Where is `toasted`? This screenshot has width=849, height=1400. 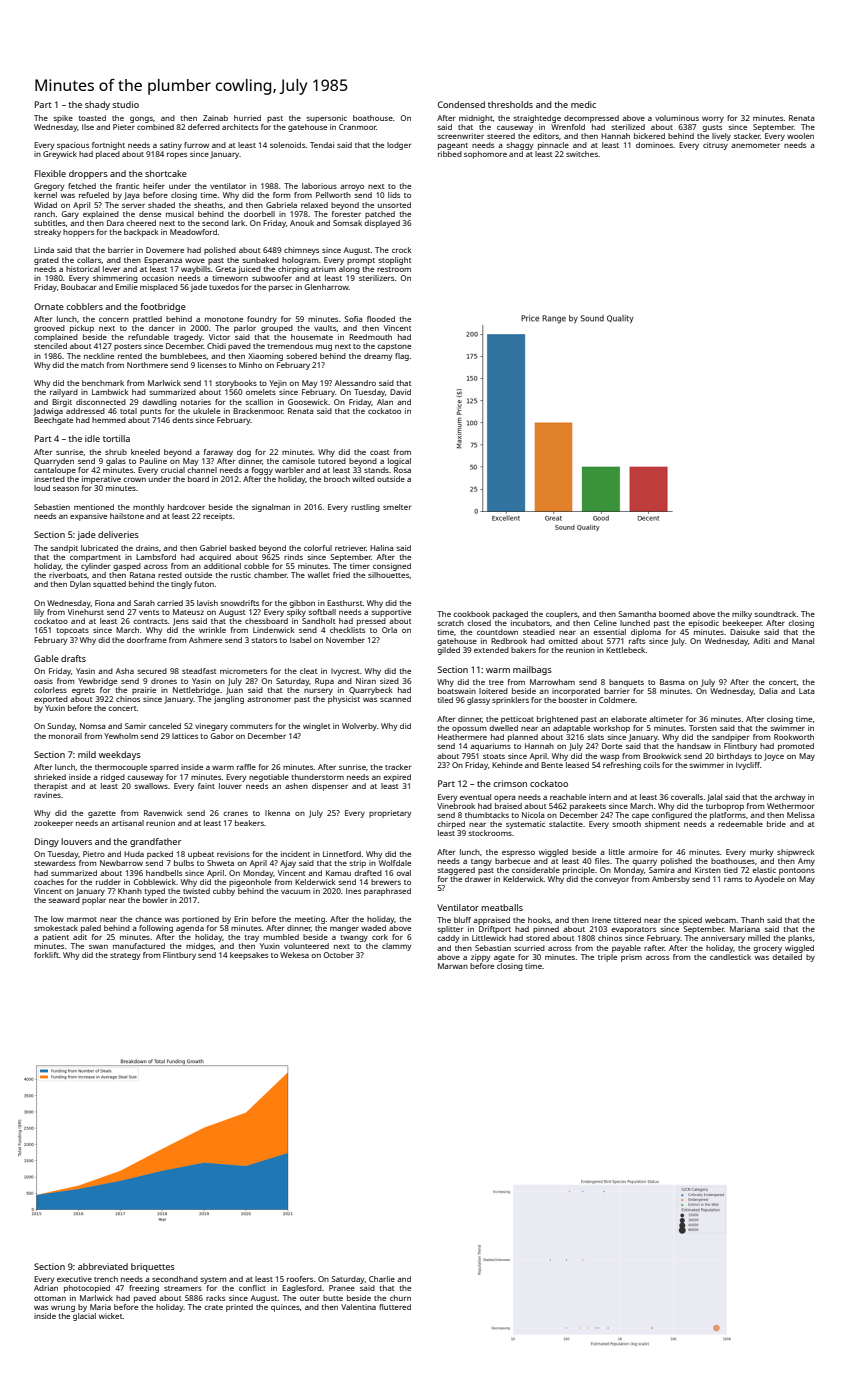 toasted is located at coordinates (92, 118).
